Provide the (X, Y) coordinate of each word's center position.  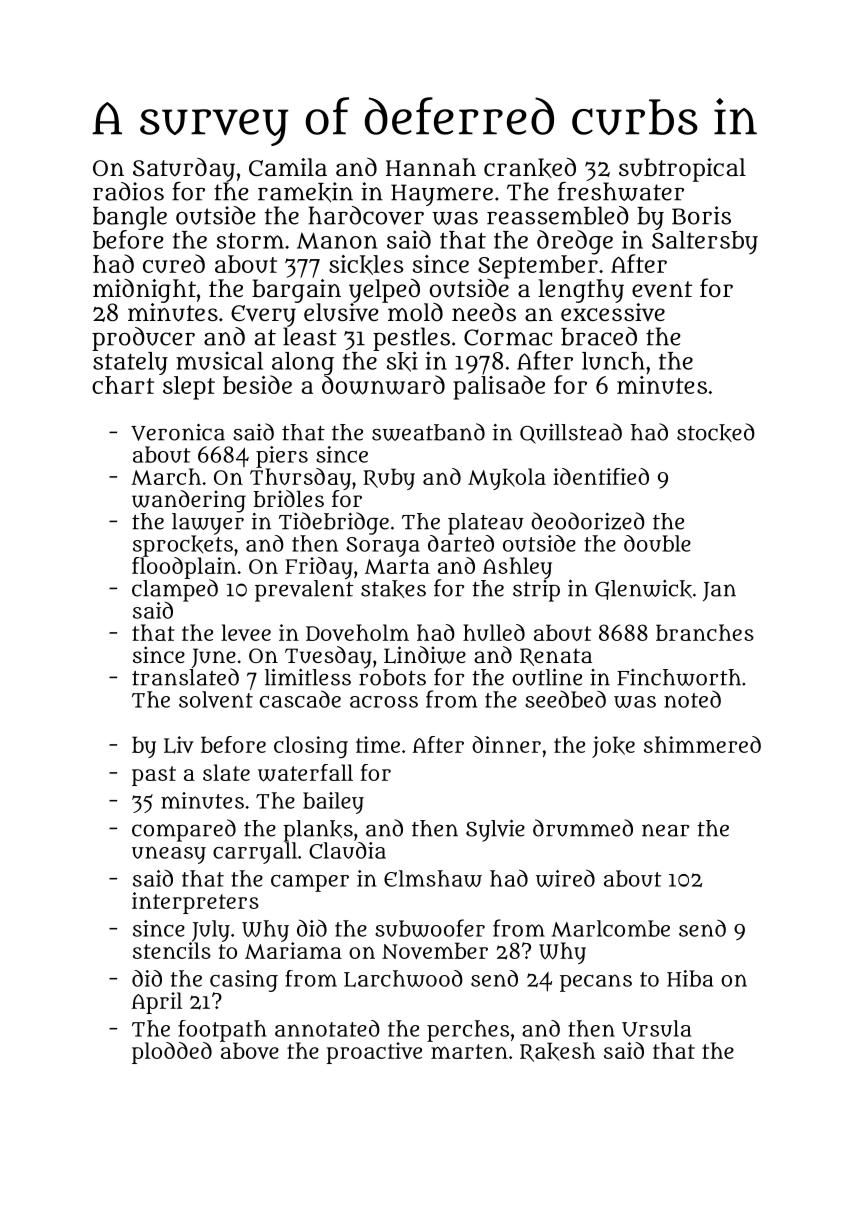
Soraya (383, 547)
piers (282, 457)
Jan (719, 592)
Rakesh (557, 1052)
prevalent (304, 591)
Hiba (690, 978)
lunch (613, 361)
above (250, 1050)
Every (263, 316)
